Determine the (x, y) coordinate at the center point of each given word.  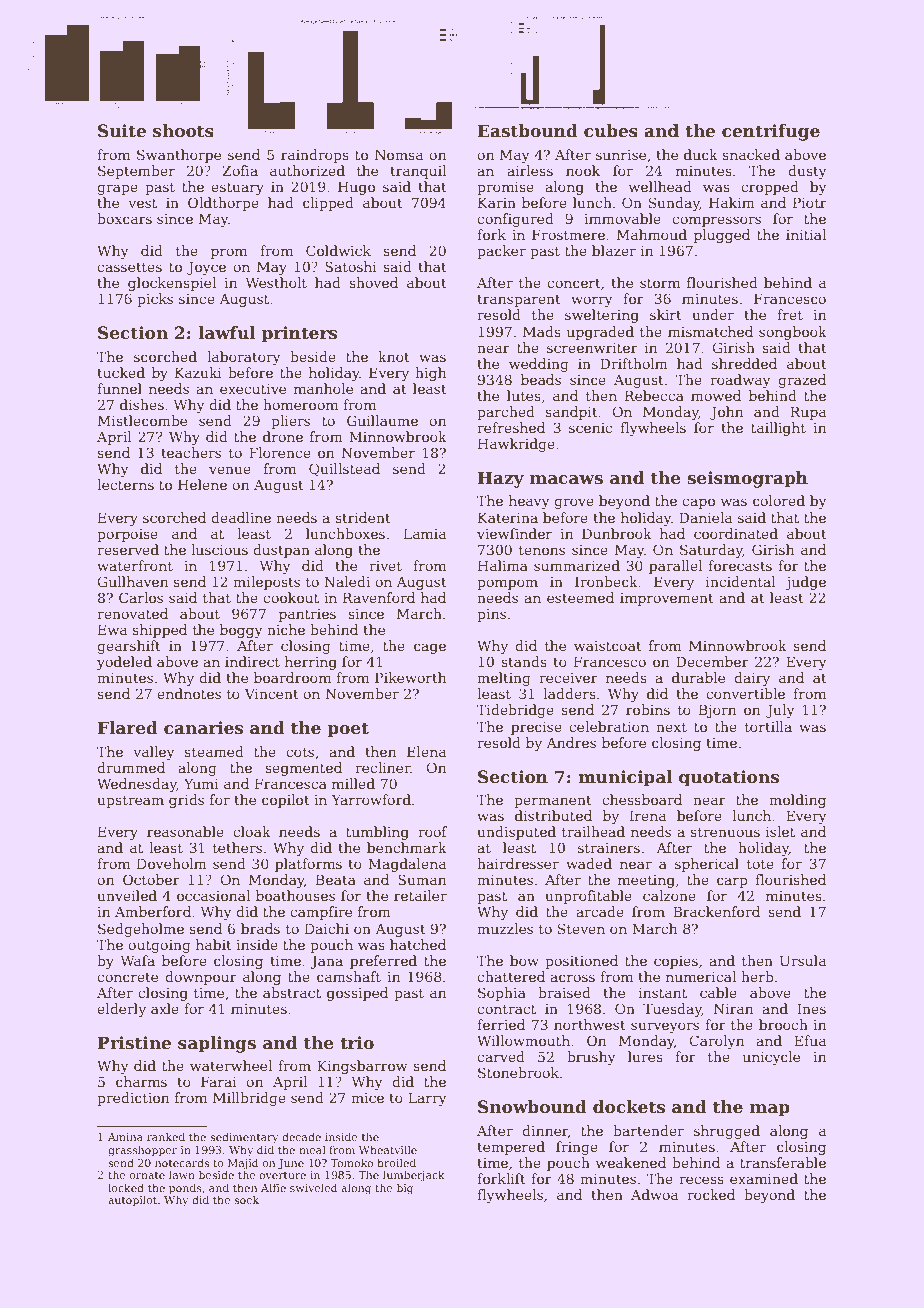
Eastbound (527, 131)
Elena (426, 751)
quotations (729, 778)
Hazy (500, 479)
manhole (323, 388)
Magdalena (407, 865)
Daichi (327, 928)
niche (286, 629)
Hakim (732, 202)
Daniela (705, 517)
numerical (701, 976)
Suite (122, 131)
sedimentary (244, 1138)
